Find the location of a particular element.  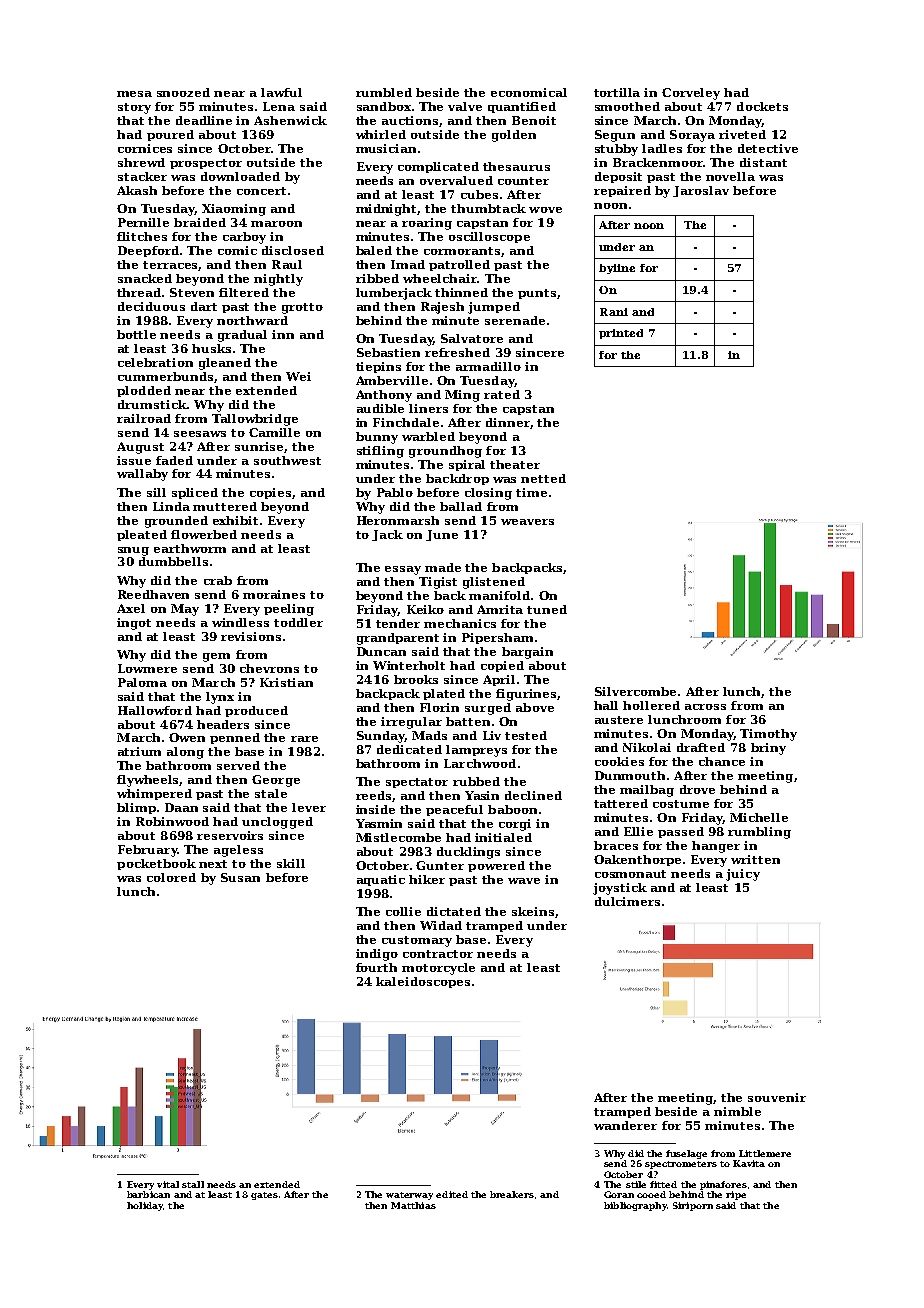

Matthias is located at coordinates (413, 1205).
